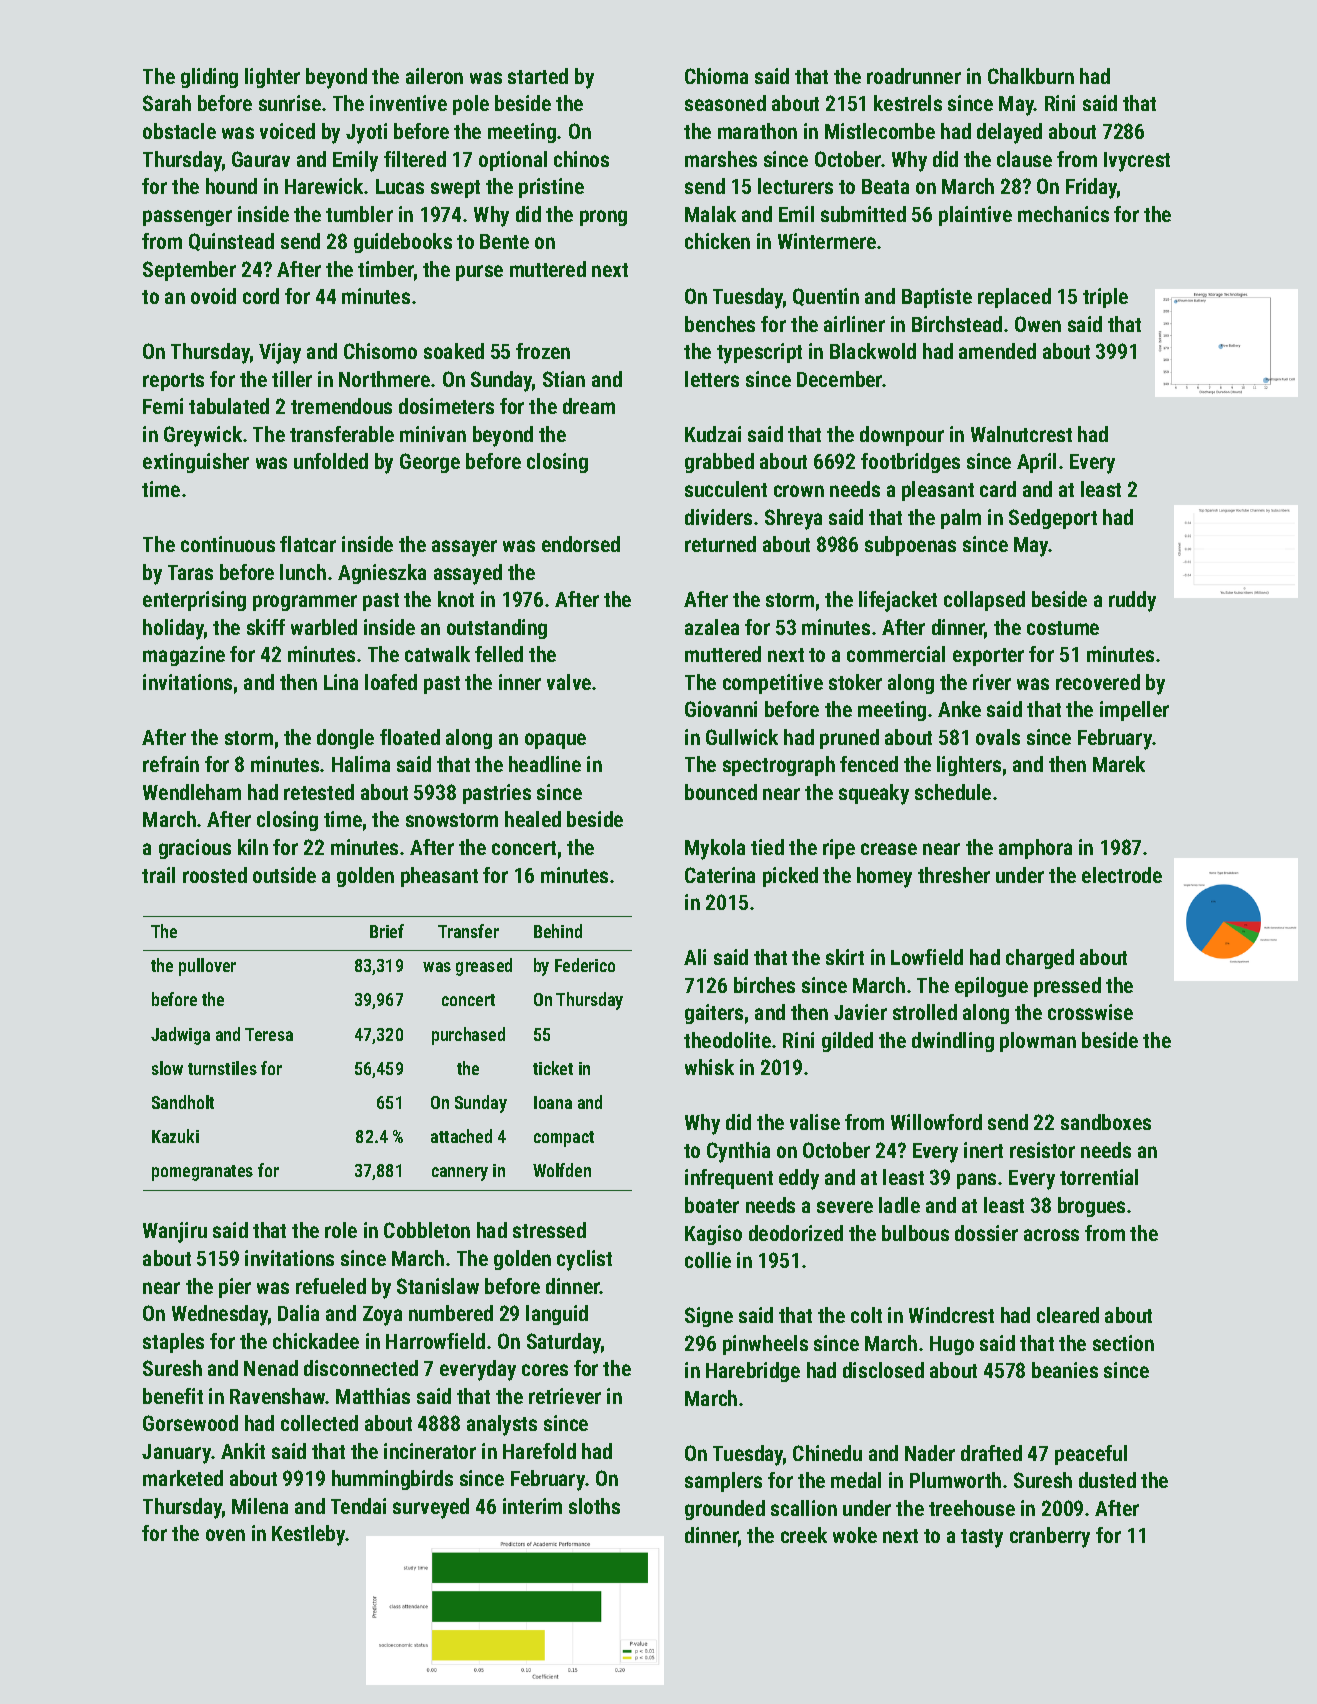 Image resolution: width=1317 pixels, height=1704 pixels. Describe the element at coordinates (207, 967) in the document. I see `pullover` at that location.
